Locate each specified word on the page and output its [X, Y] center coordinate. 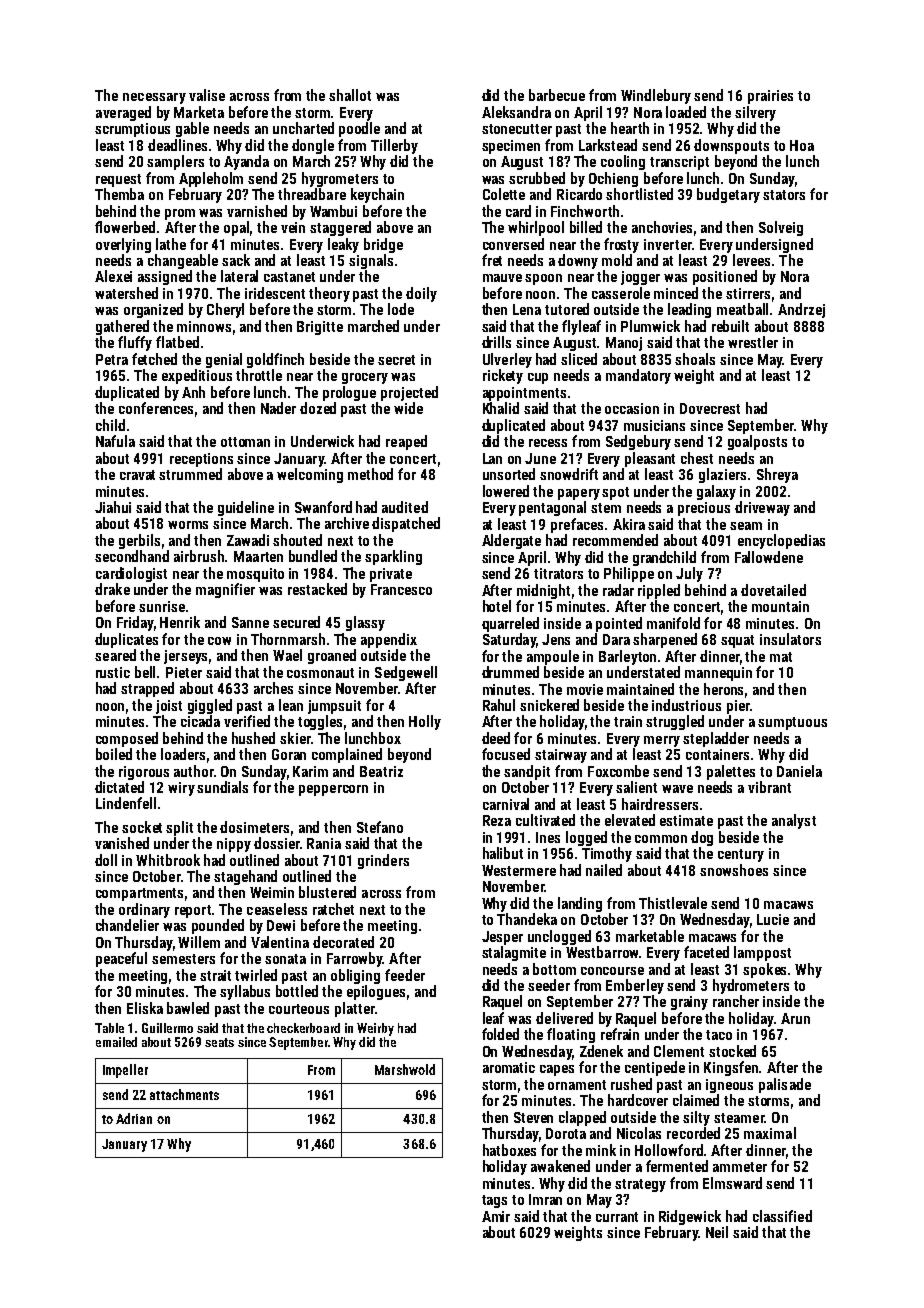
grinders [383, 861]
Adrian [134, 1118]
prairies [770, 97]
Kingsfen [731, 1068]
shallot [350, 95]
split [179, 828]
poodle [359, 129]
